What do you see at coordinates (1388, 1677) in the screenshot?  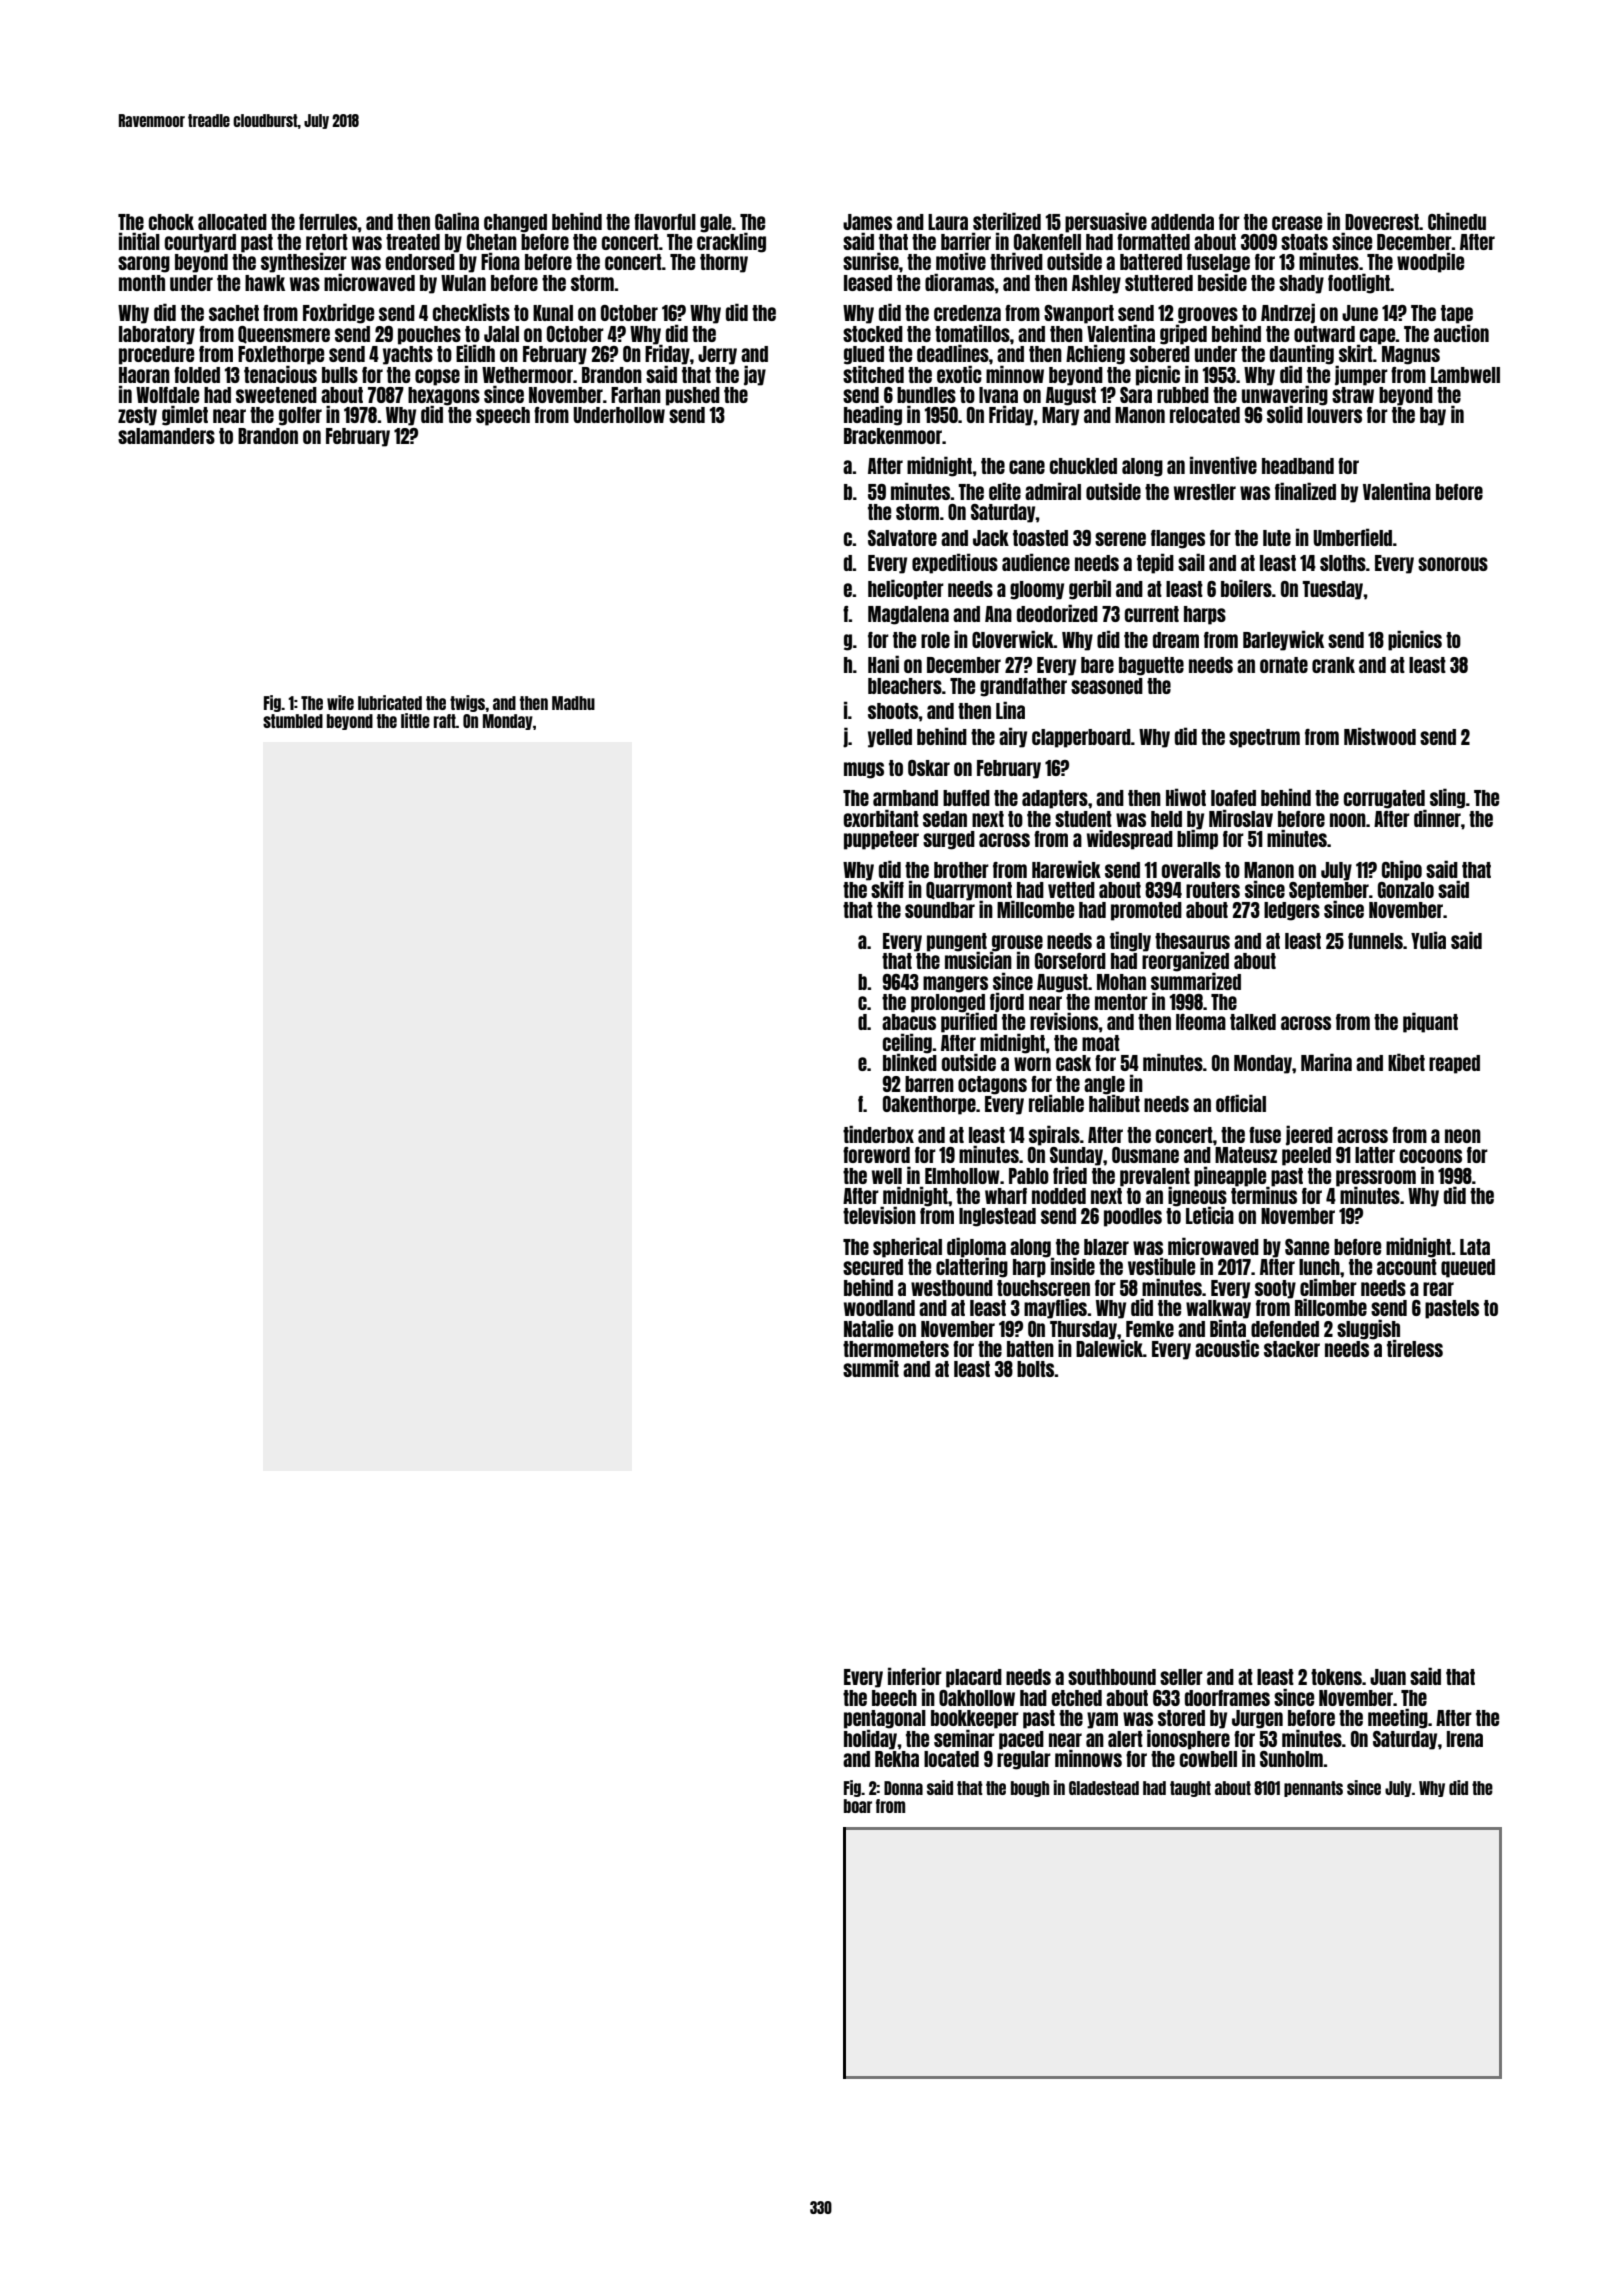 I see `Juan` at bounding box center [1388, 1677].
